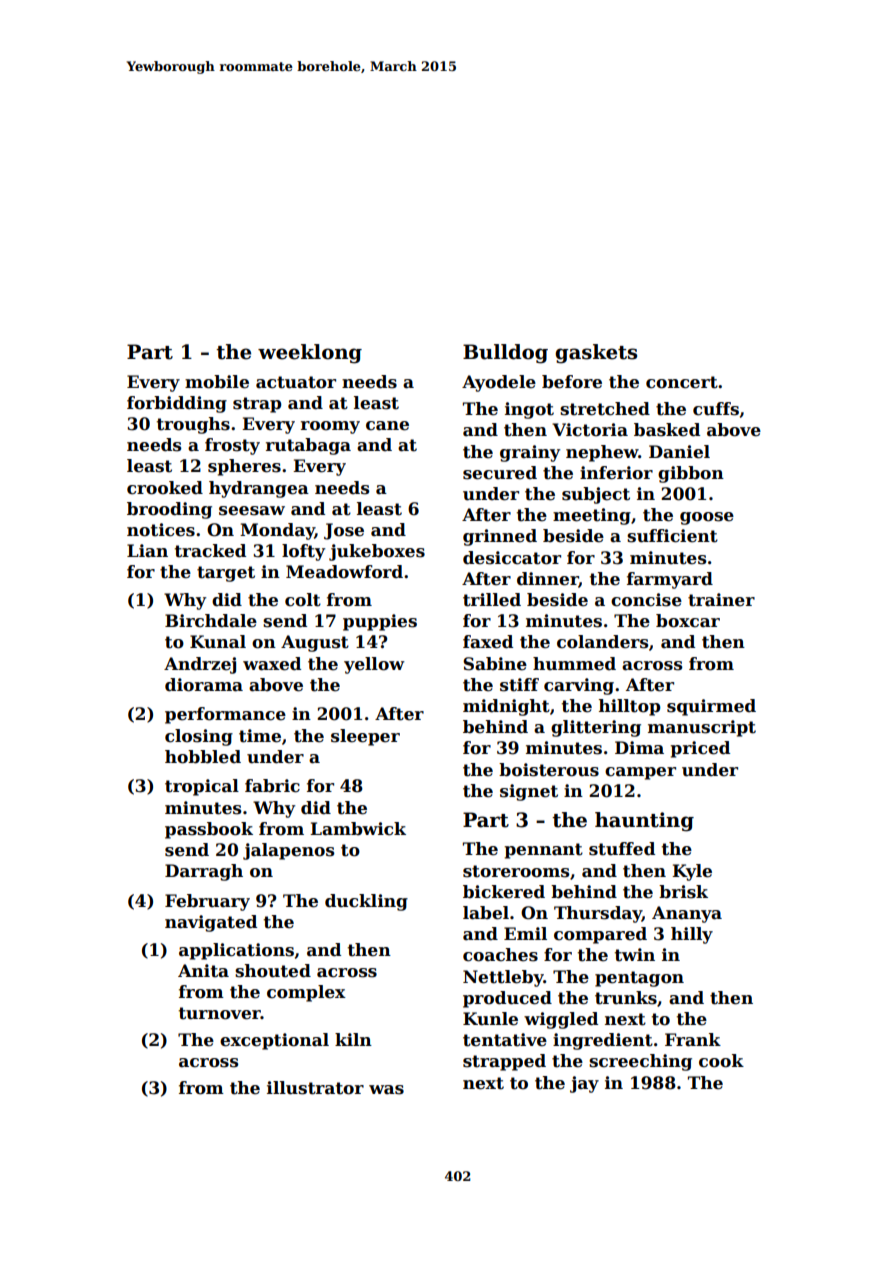  What do you see at coordinates (646, 600) in the image?
I see `concise` at bounding box center [646, 600].
